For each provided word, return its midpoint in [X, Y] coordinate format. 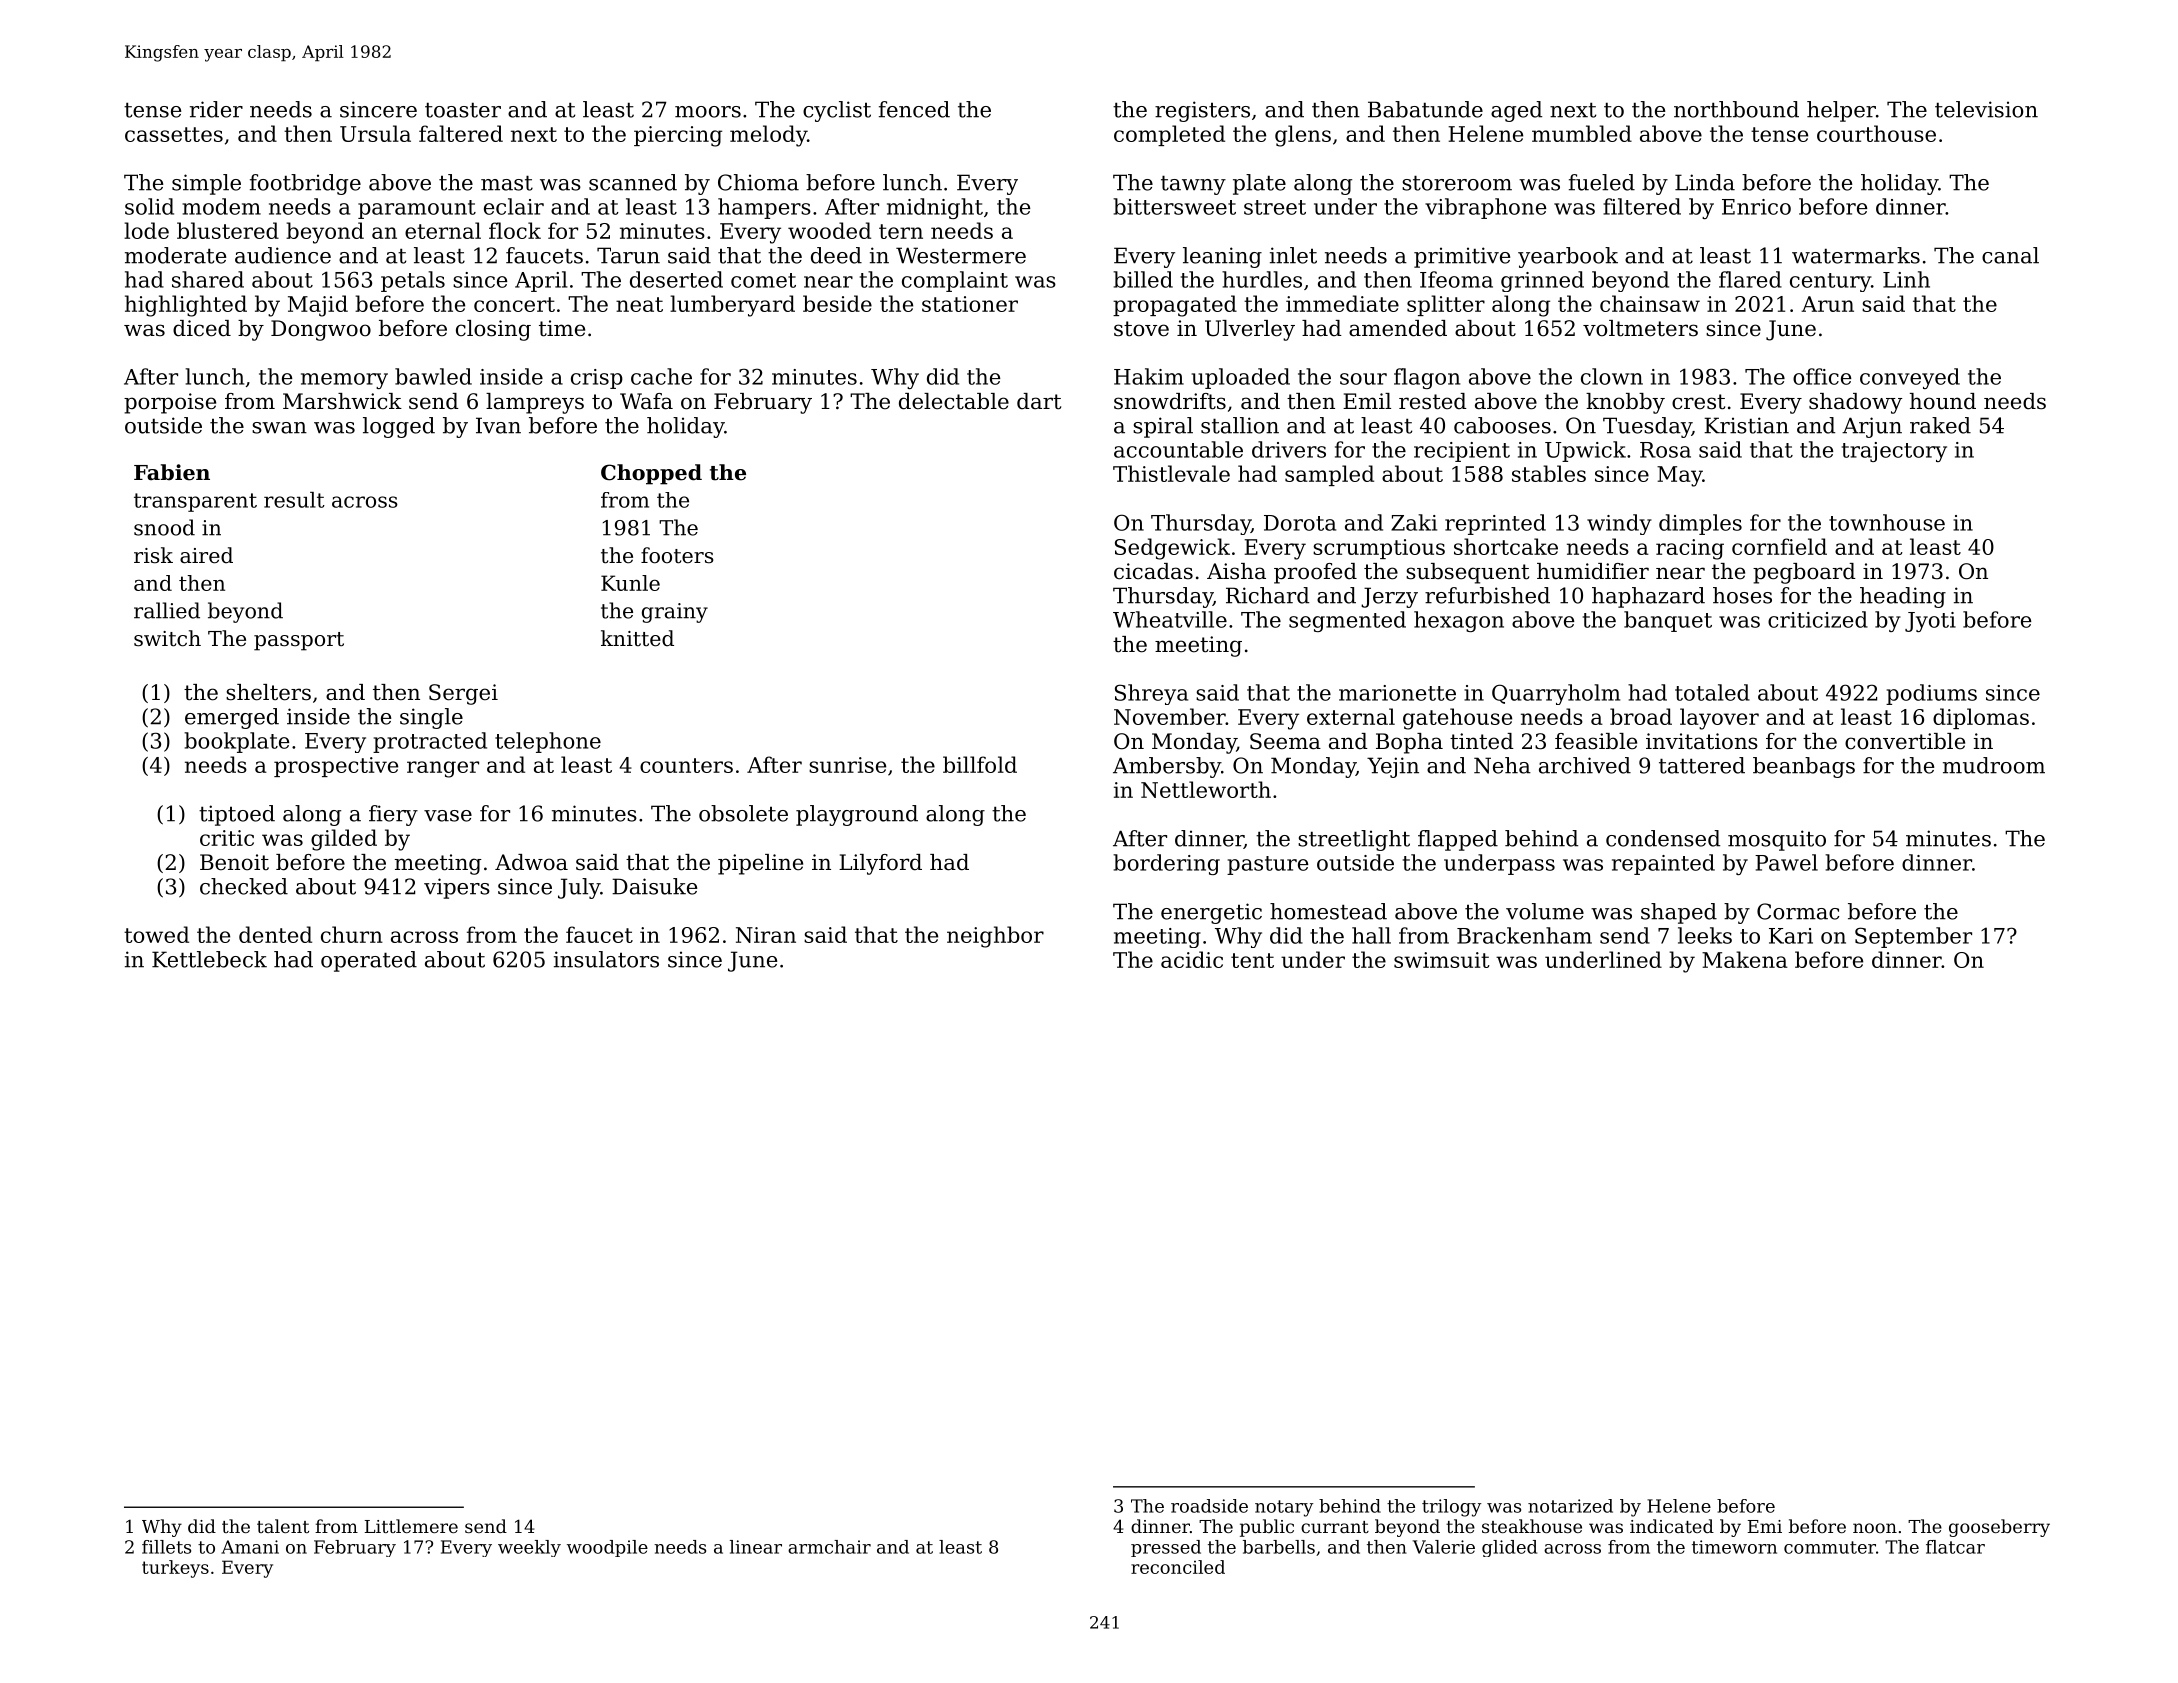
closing [493, 330]
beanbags [1804, 767]
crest [1698, 402]
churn [352, 934]
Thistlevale [1171, 473]
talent [283, 1526]
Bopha [1409, 743]
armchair [829, 1547]
